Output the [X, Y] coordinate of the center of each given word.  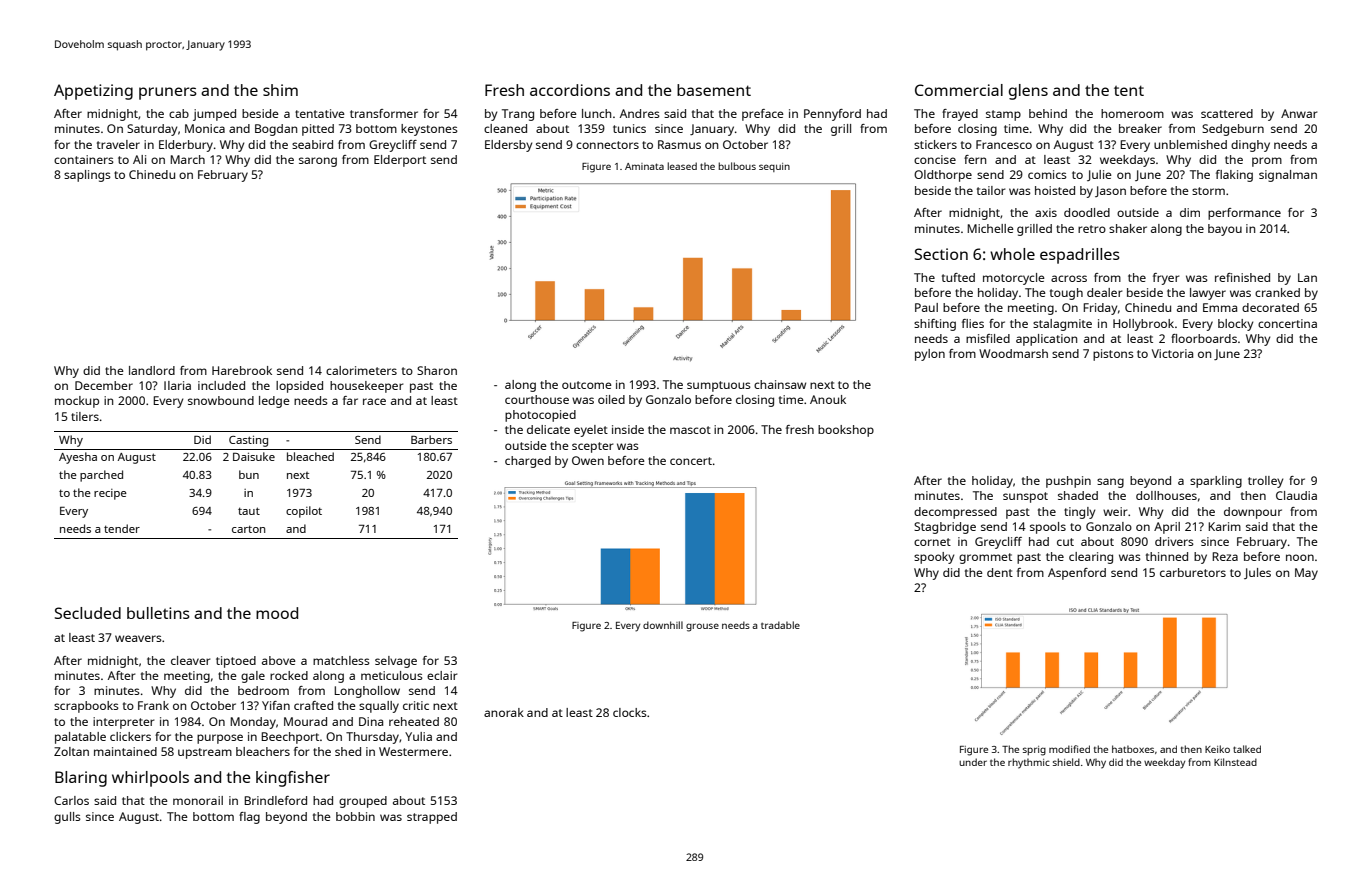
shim [280, 90]
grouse [702, 627]
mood [277, 613]
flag [249, 818]
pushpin [1068, 482]
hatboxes [1133, 749]
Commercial [959, 90]
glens [1028, 92]
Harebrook [242, 370]
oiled [611, 399]
